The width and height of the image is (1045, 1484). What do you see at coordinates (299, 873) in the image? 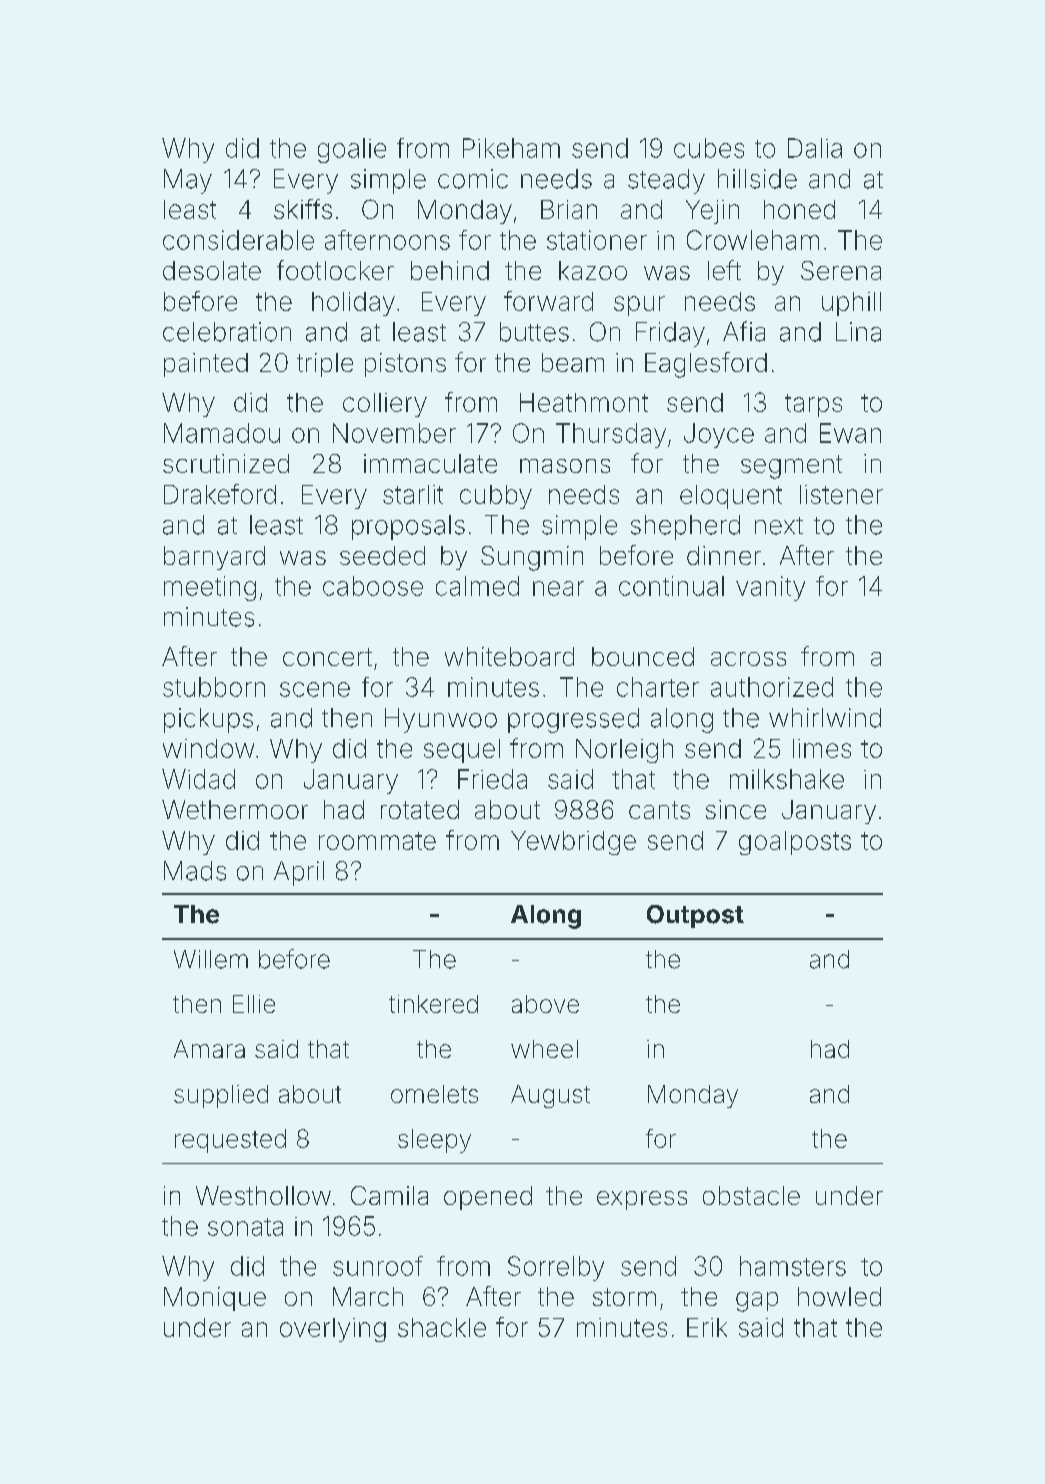
I see `April` at bounding box center [299, 873].
